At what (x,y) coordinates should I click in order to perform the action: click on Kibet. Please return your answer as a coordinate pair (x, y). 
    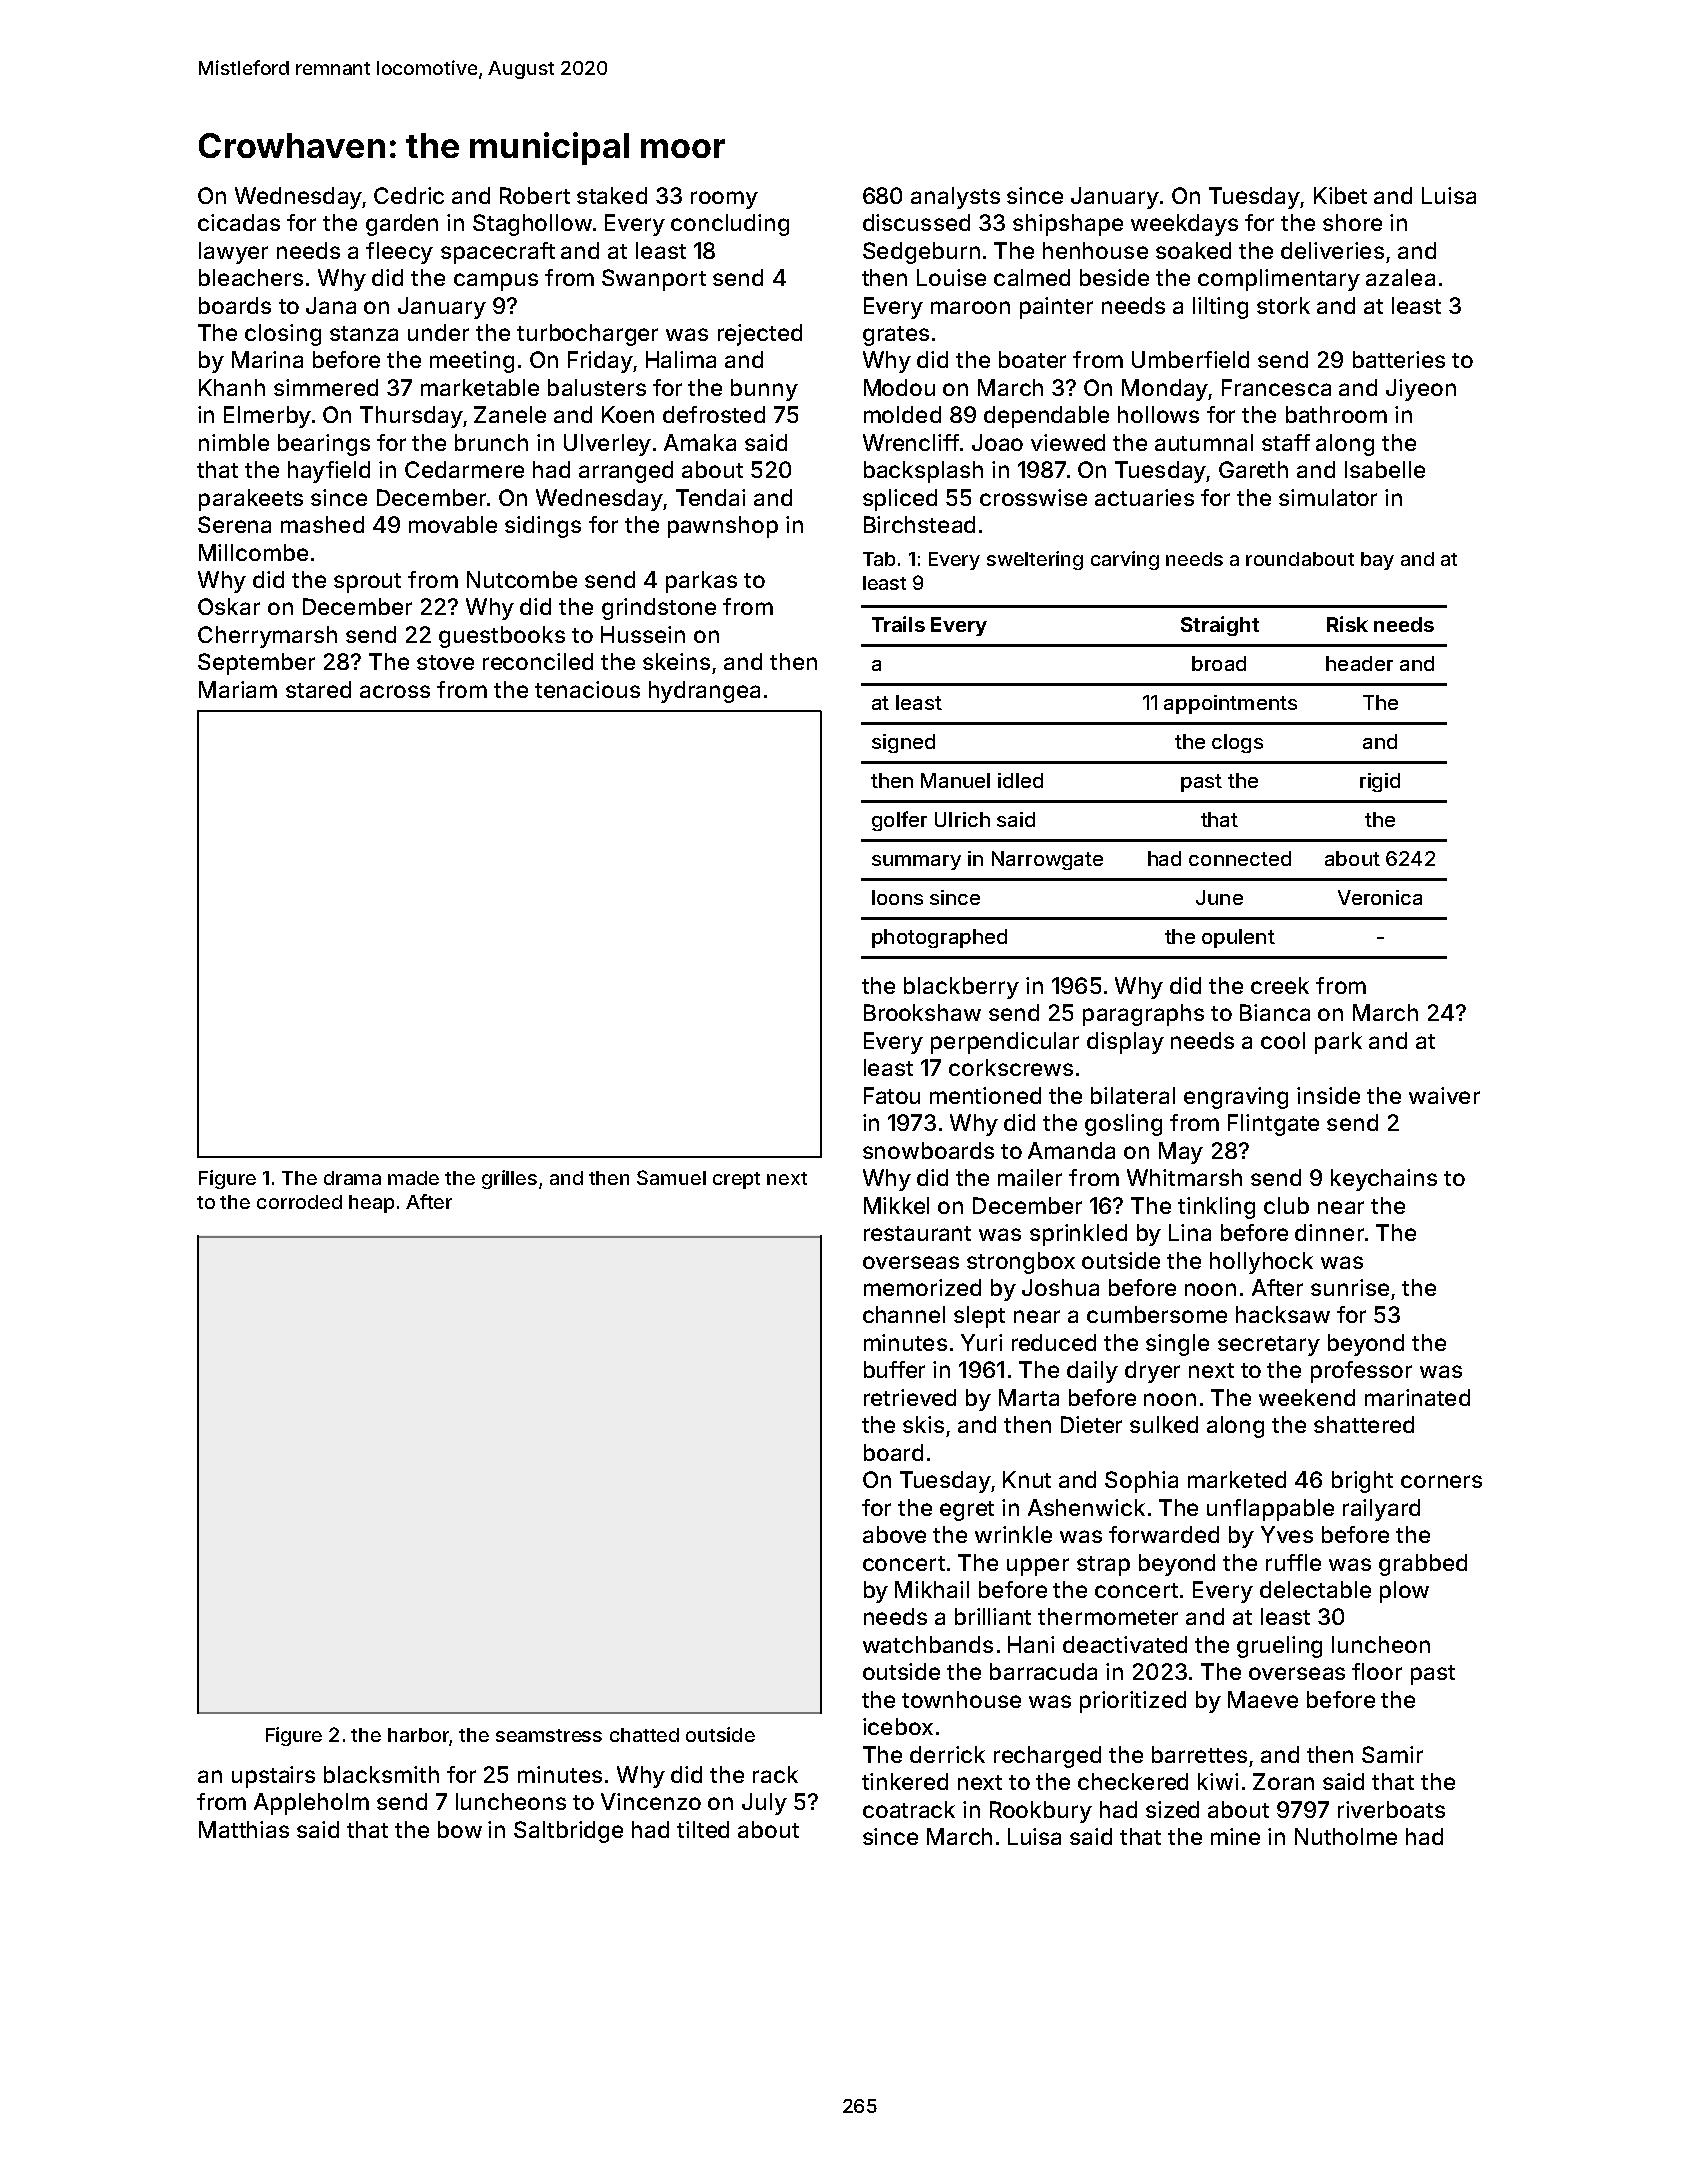
    Looking at the image, I should click on (1340, 195).
